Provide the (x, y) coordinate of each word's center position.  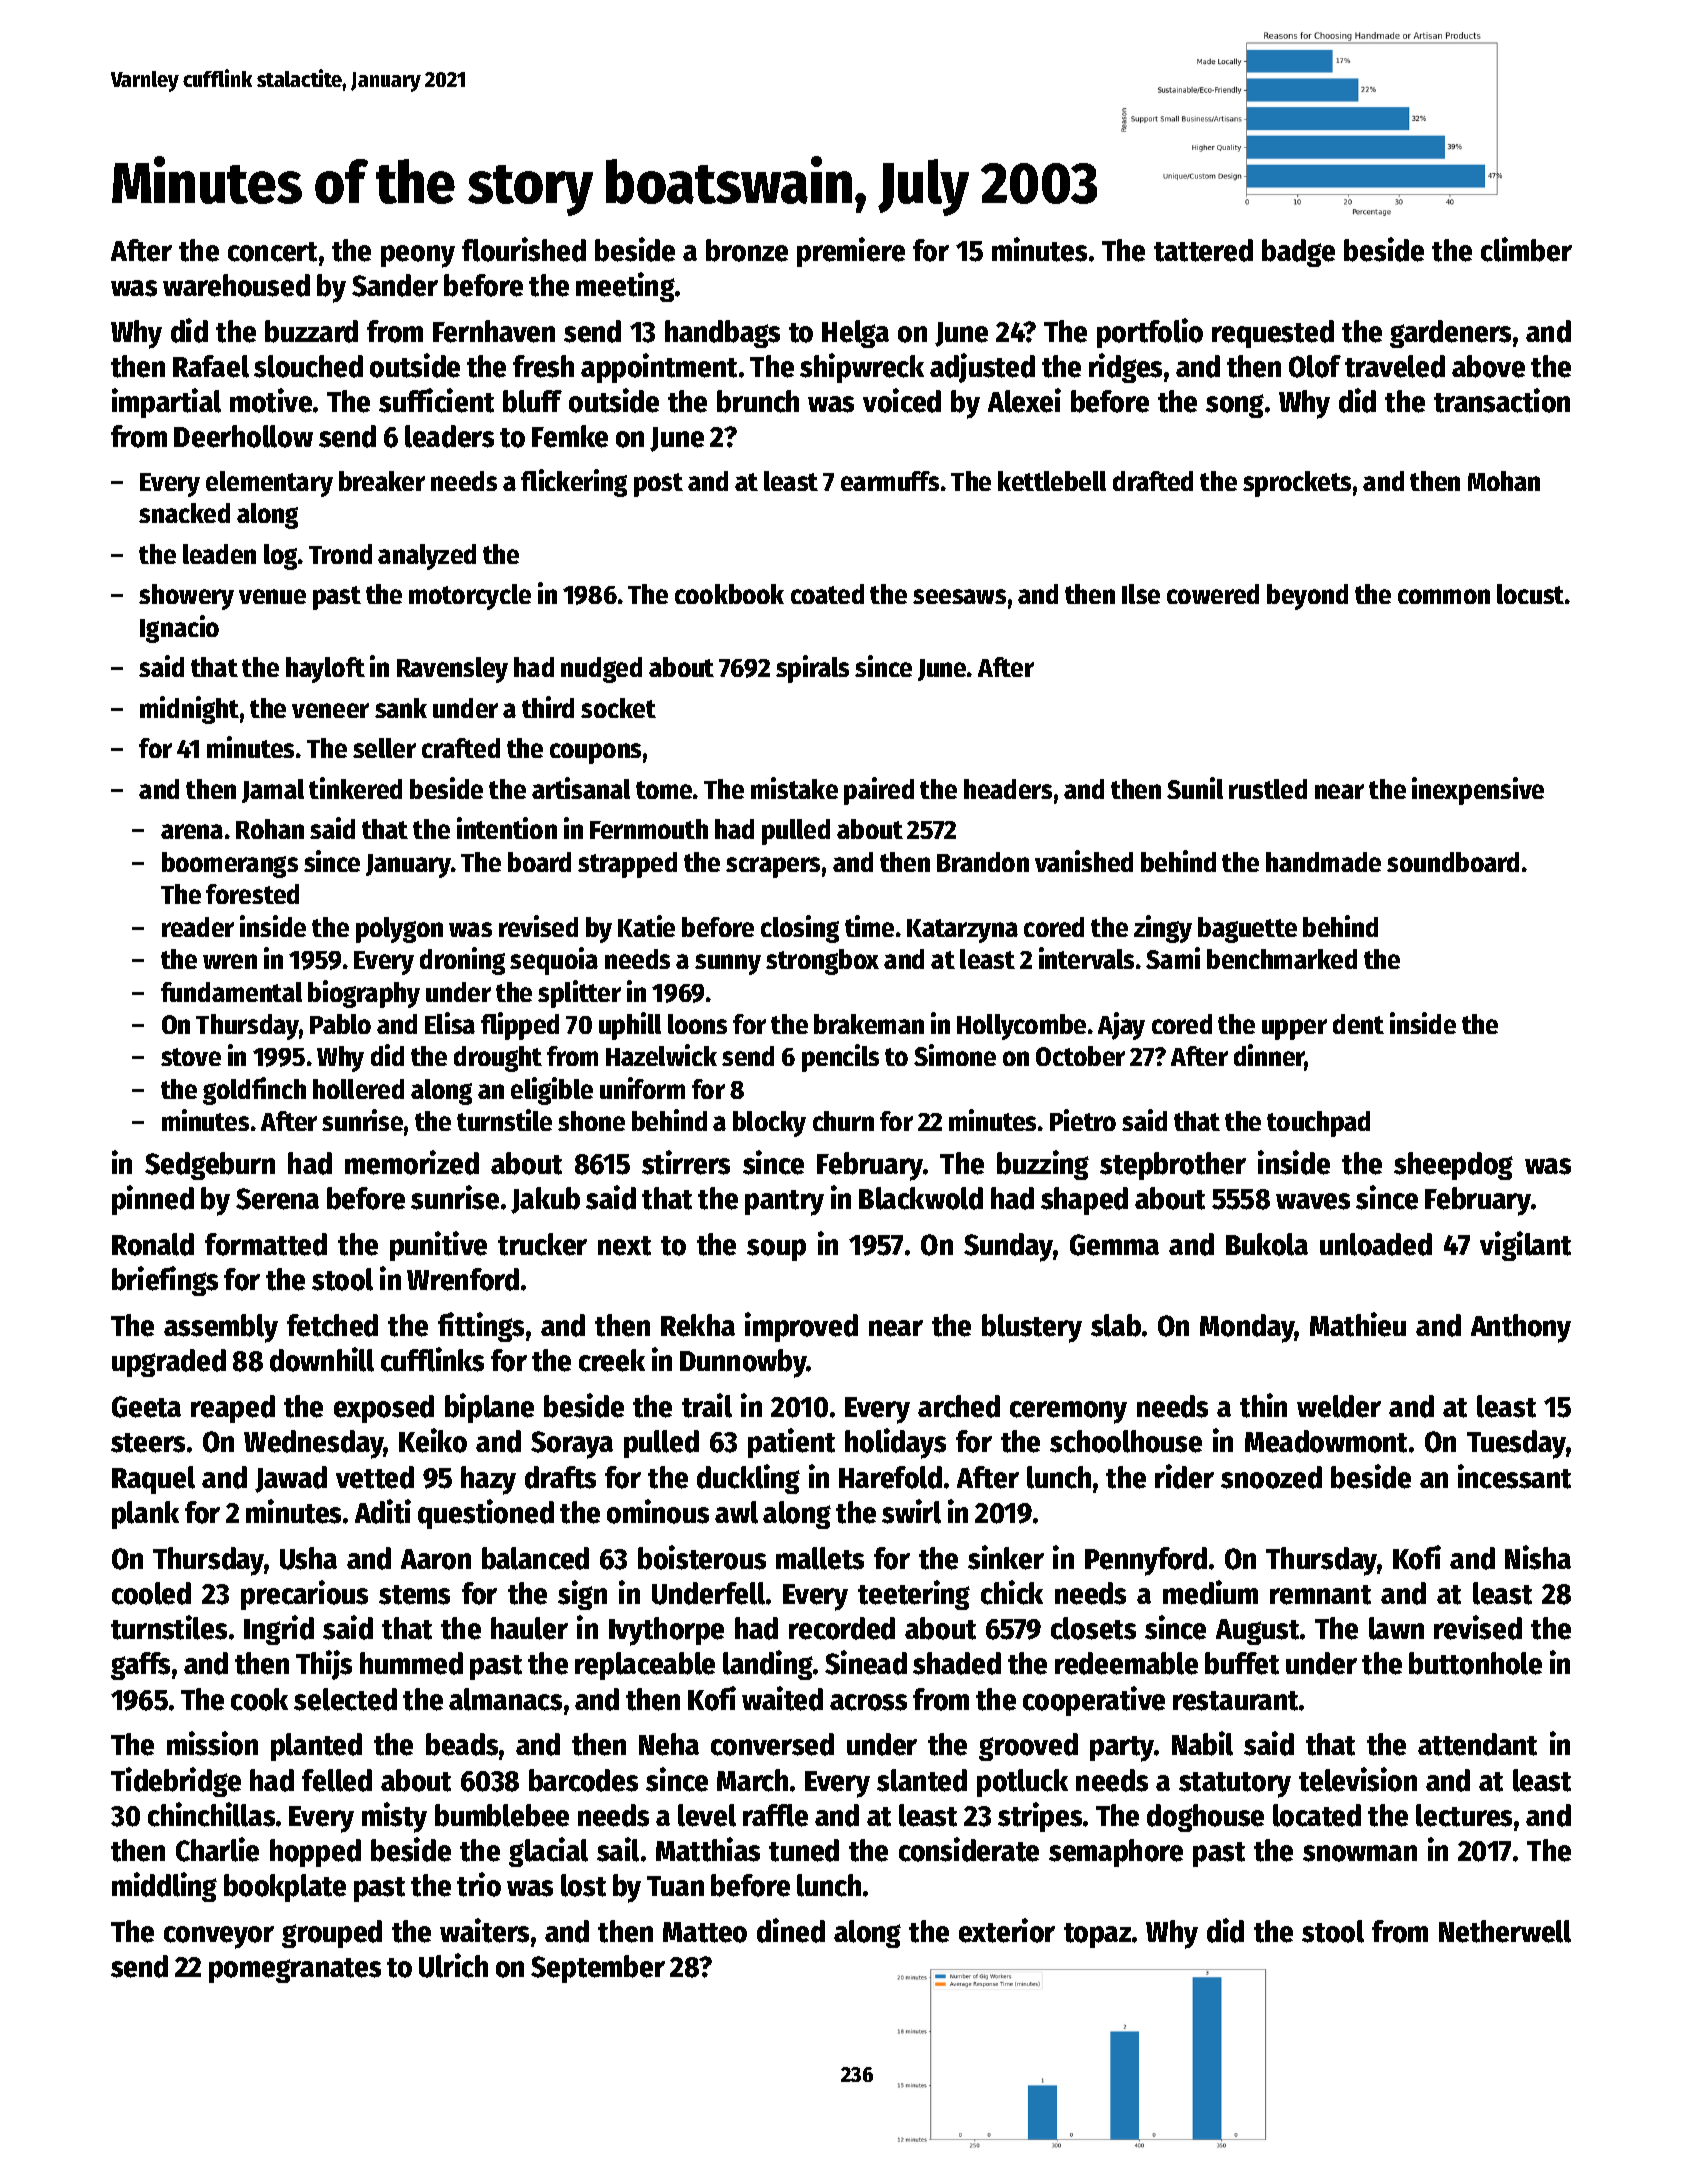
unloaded (1376, 1244)
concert (272, 252)
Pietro (1083, 1120)
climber (1526, 249)
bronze (747, 250)
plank (145, 1515)
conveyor (219, 1937)
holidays (895, 1443)
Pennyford (1146, 1561)
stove (191, 1057)
